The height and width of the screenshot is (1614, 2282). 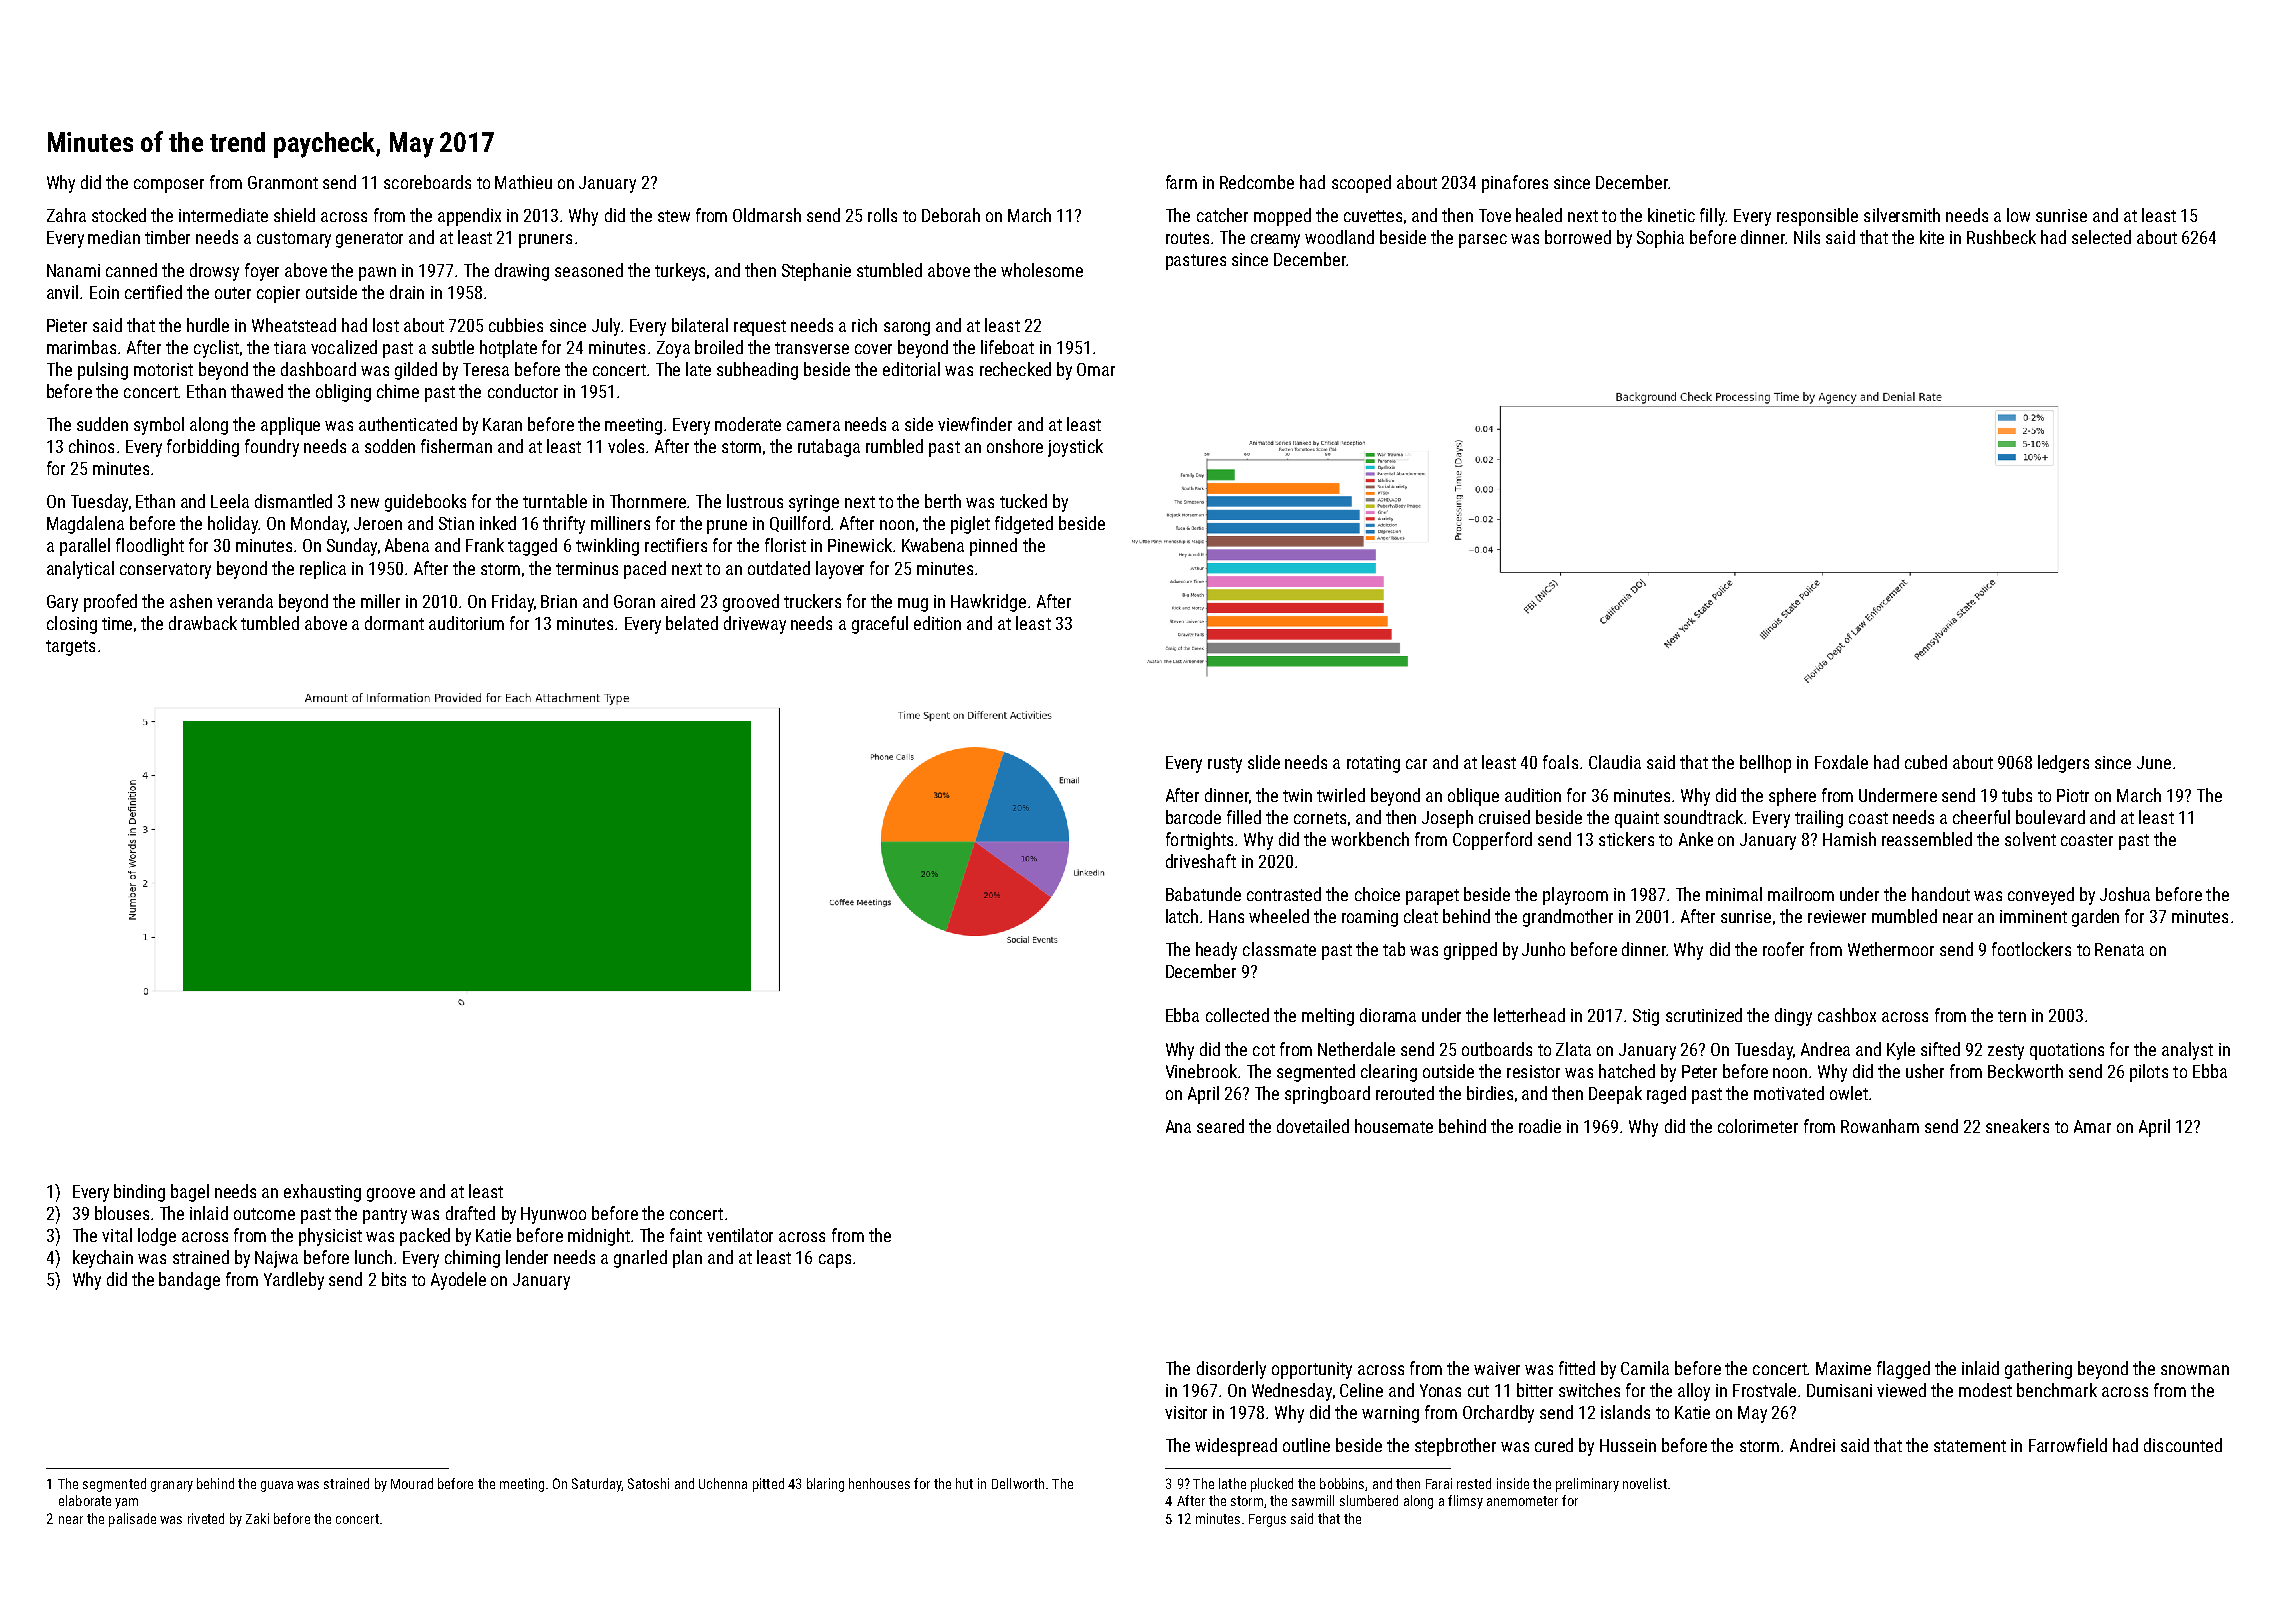 I want to click on caps, so click(x=835, y=1261).
